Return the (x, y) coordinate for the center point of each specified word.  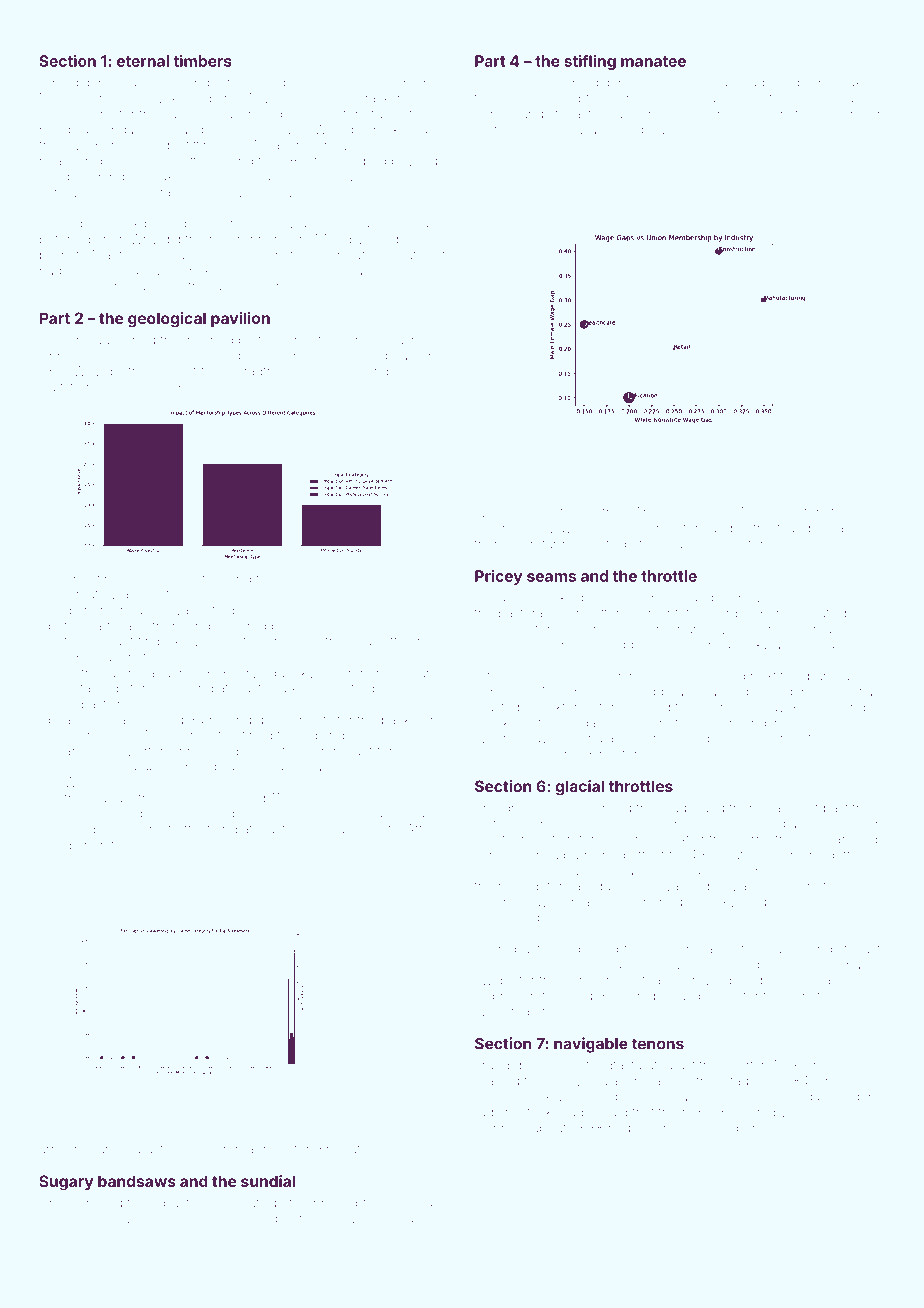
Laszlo (419, 1219)
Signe (142, 815)
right (81, 225)
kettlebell (420, 130)
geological (167, 320)
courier (848, 115)
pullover (543, 756)
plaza (730, 887)
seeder (269, 1219)
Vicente (497, 528)
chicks (663, 597)
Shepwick (778, 1113)
